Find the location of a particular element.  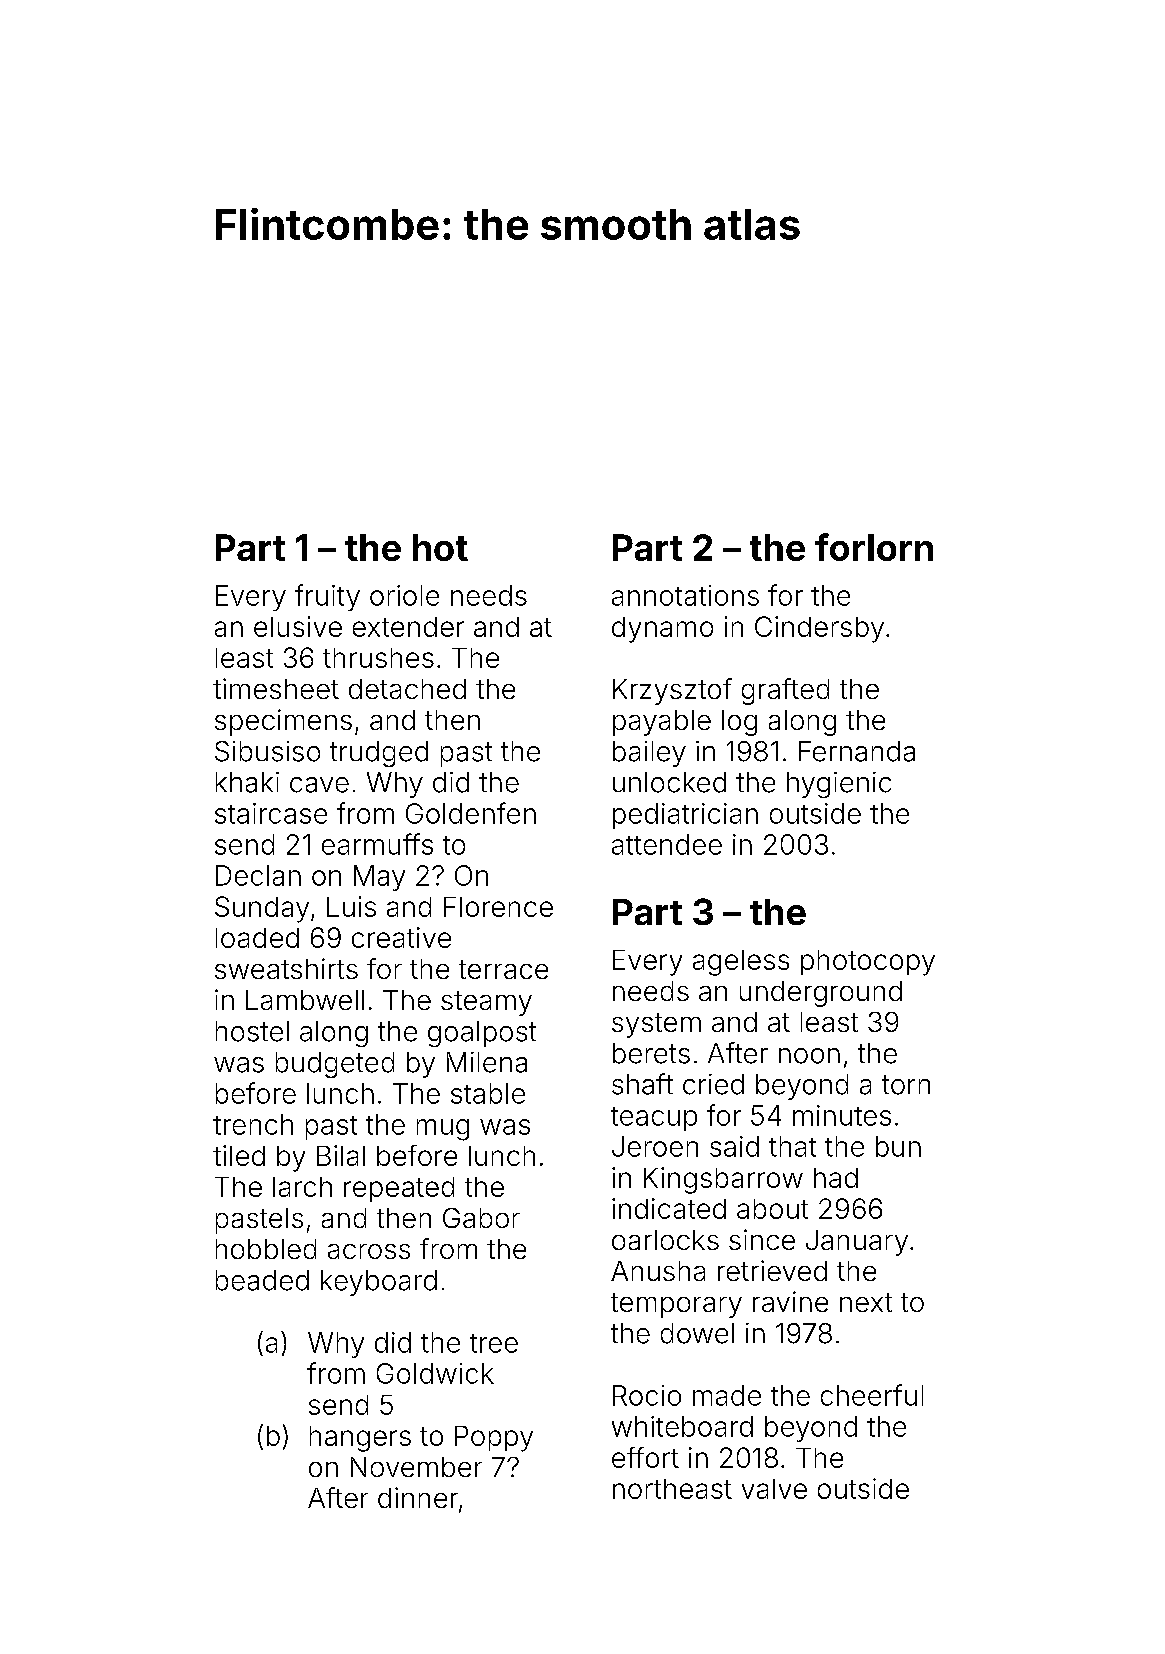

fruity is located at coordinates (327, 597).
